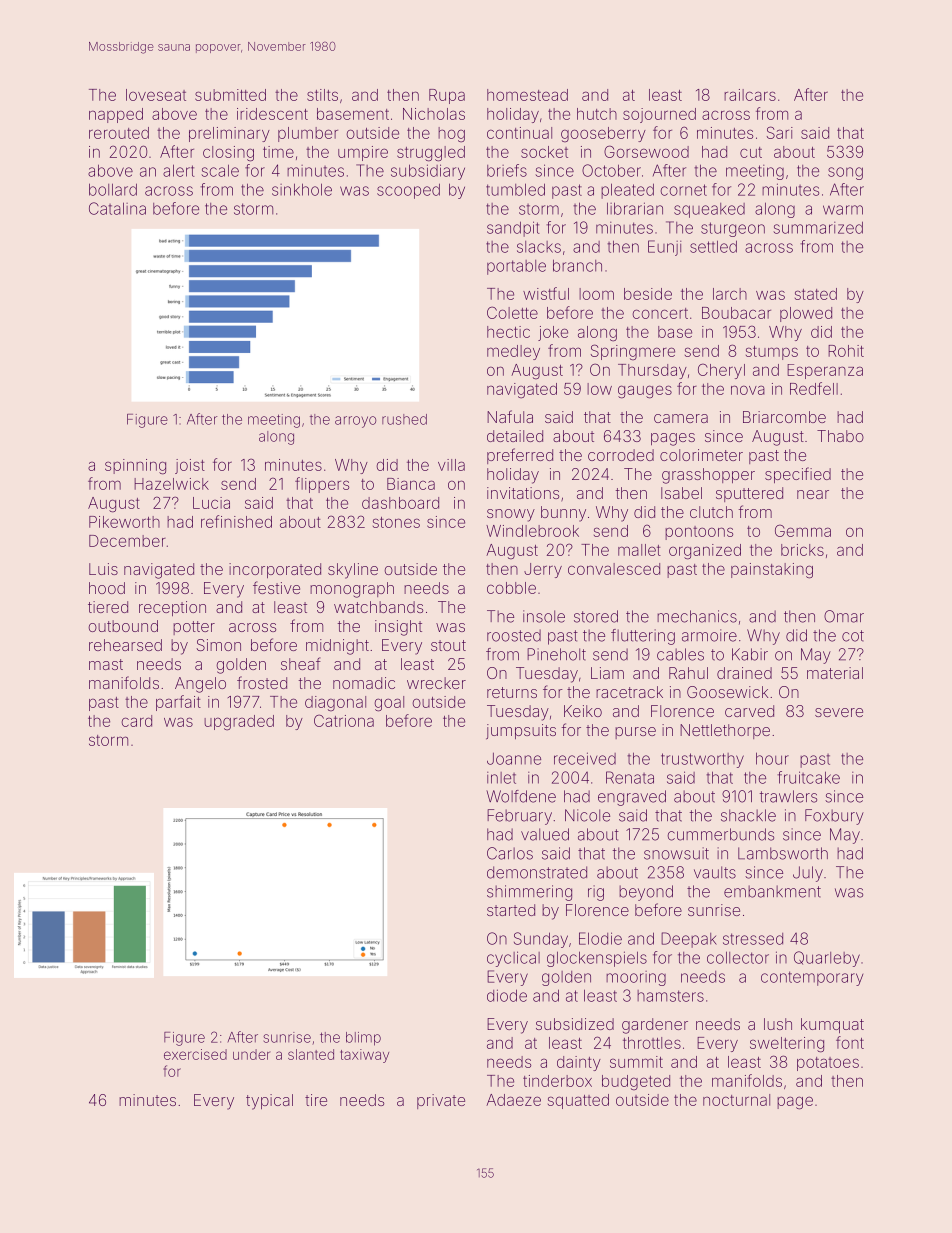 The width and height of the image is (952, 1233). I want to click on stout, so click(448, 645).
